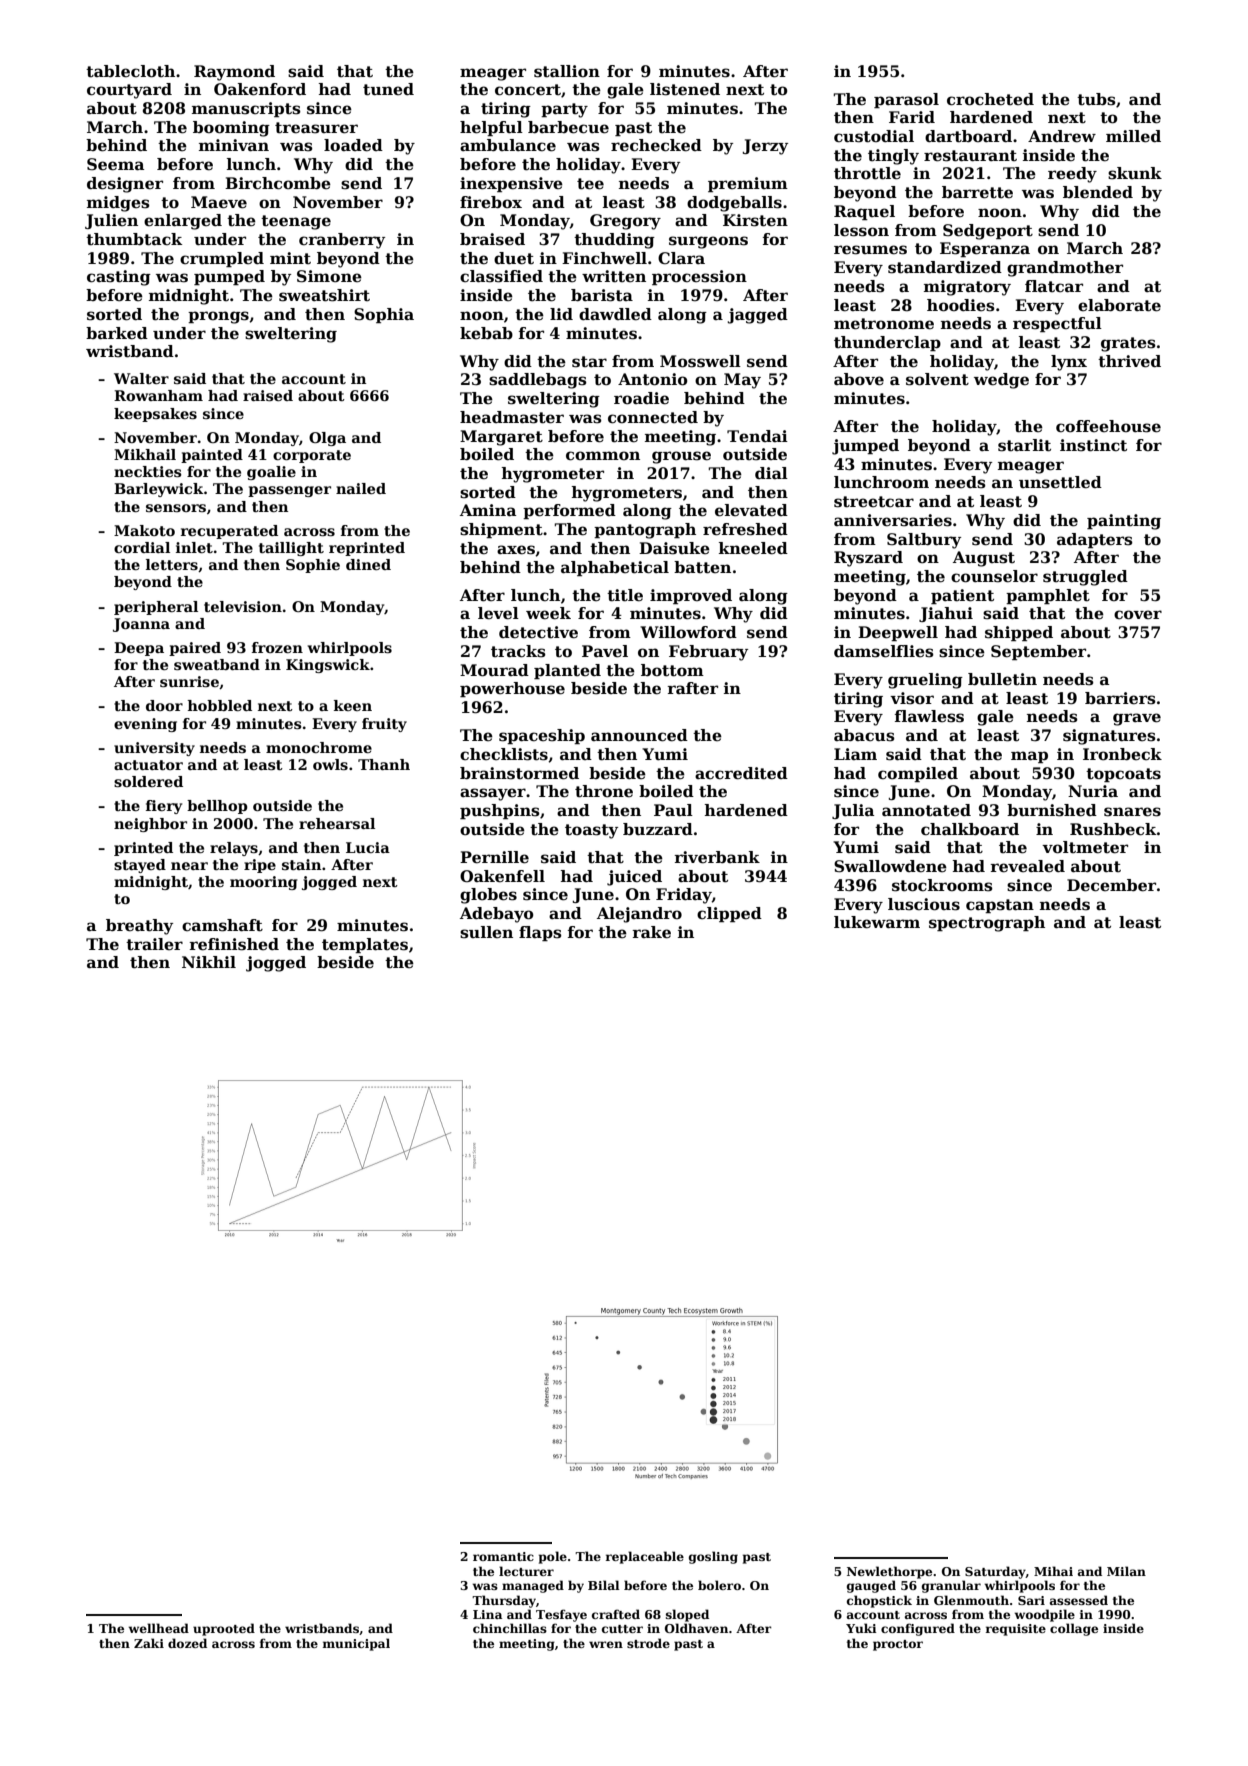 Image resolution: width=1248 pixels, height=1766 pixels. Describe the element at coordinates (641, 398) in the document. I see `roadie` at that location.
